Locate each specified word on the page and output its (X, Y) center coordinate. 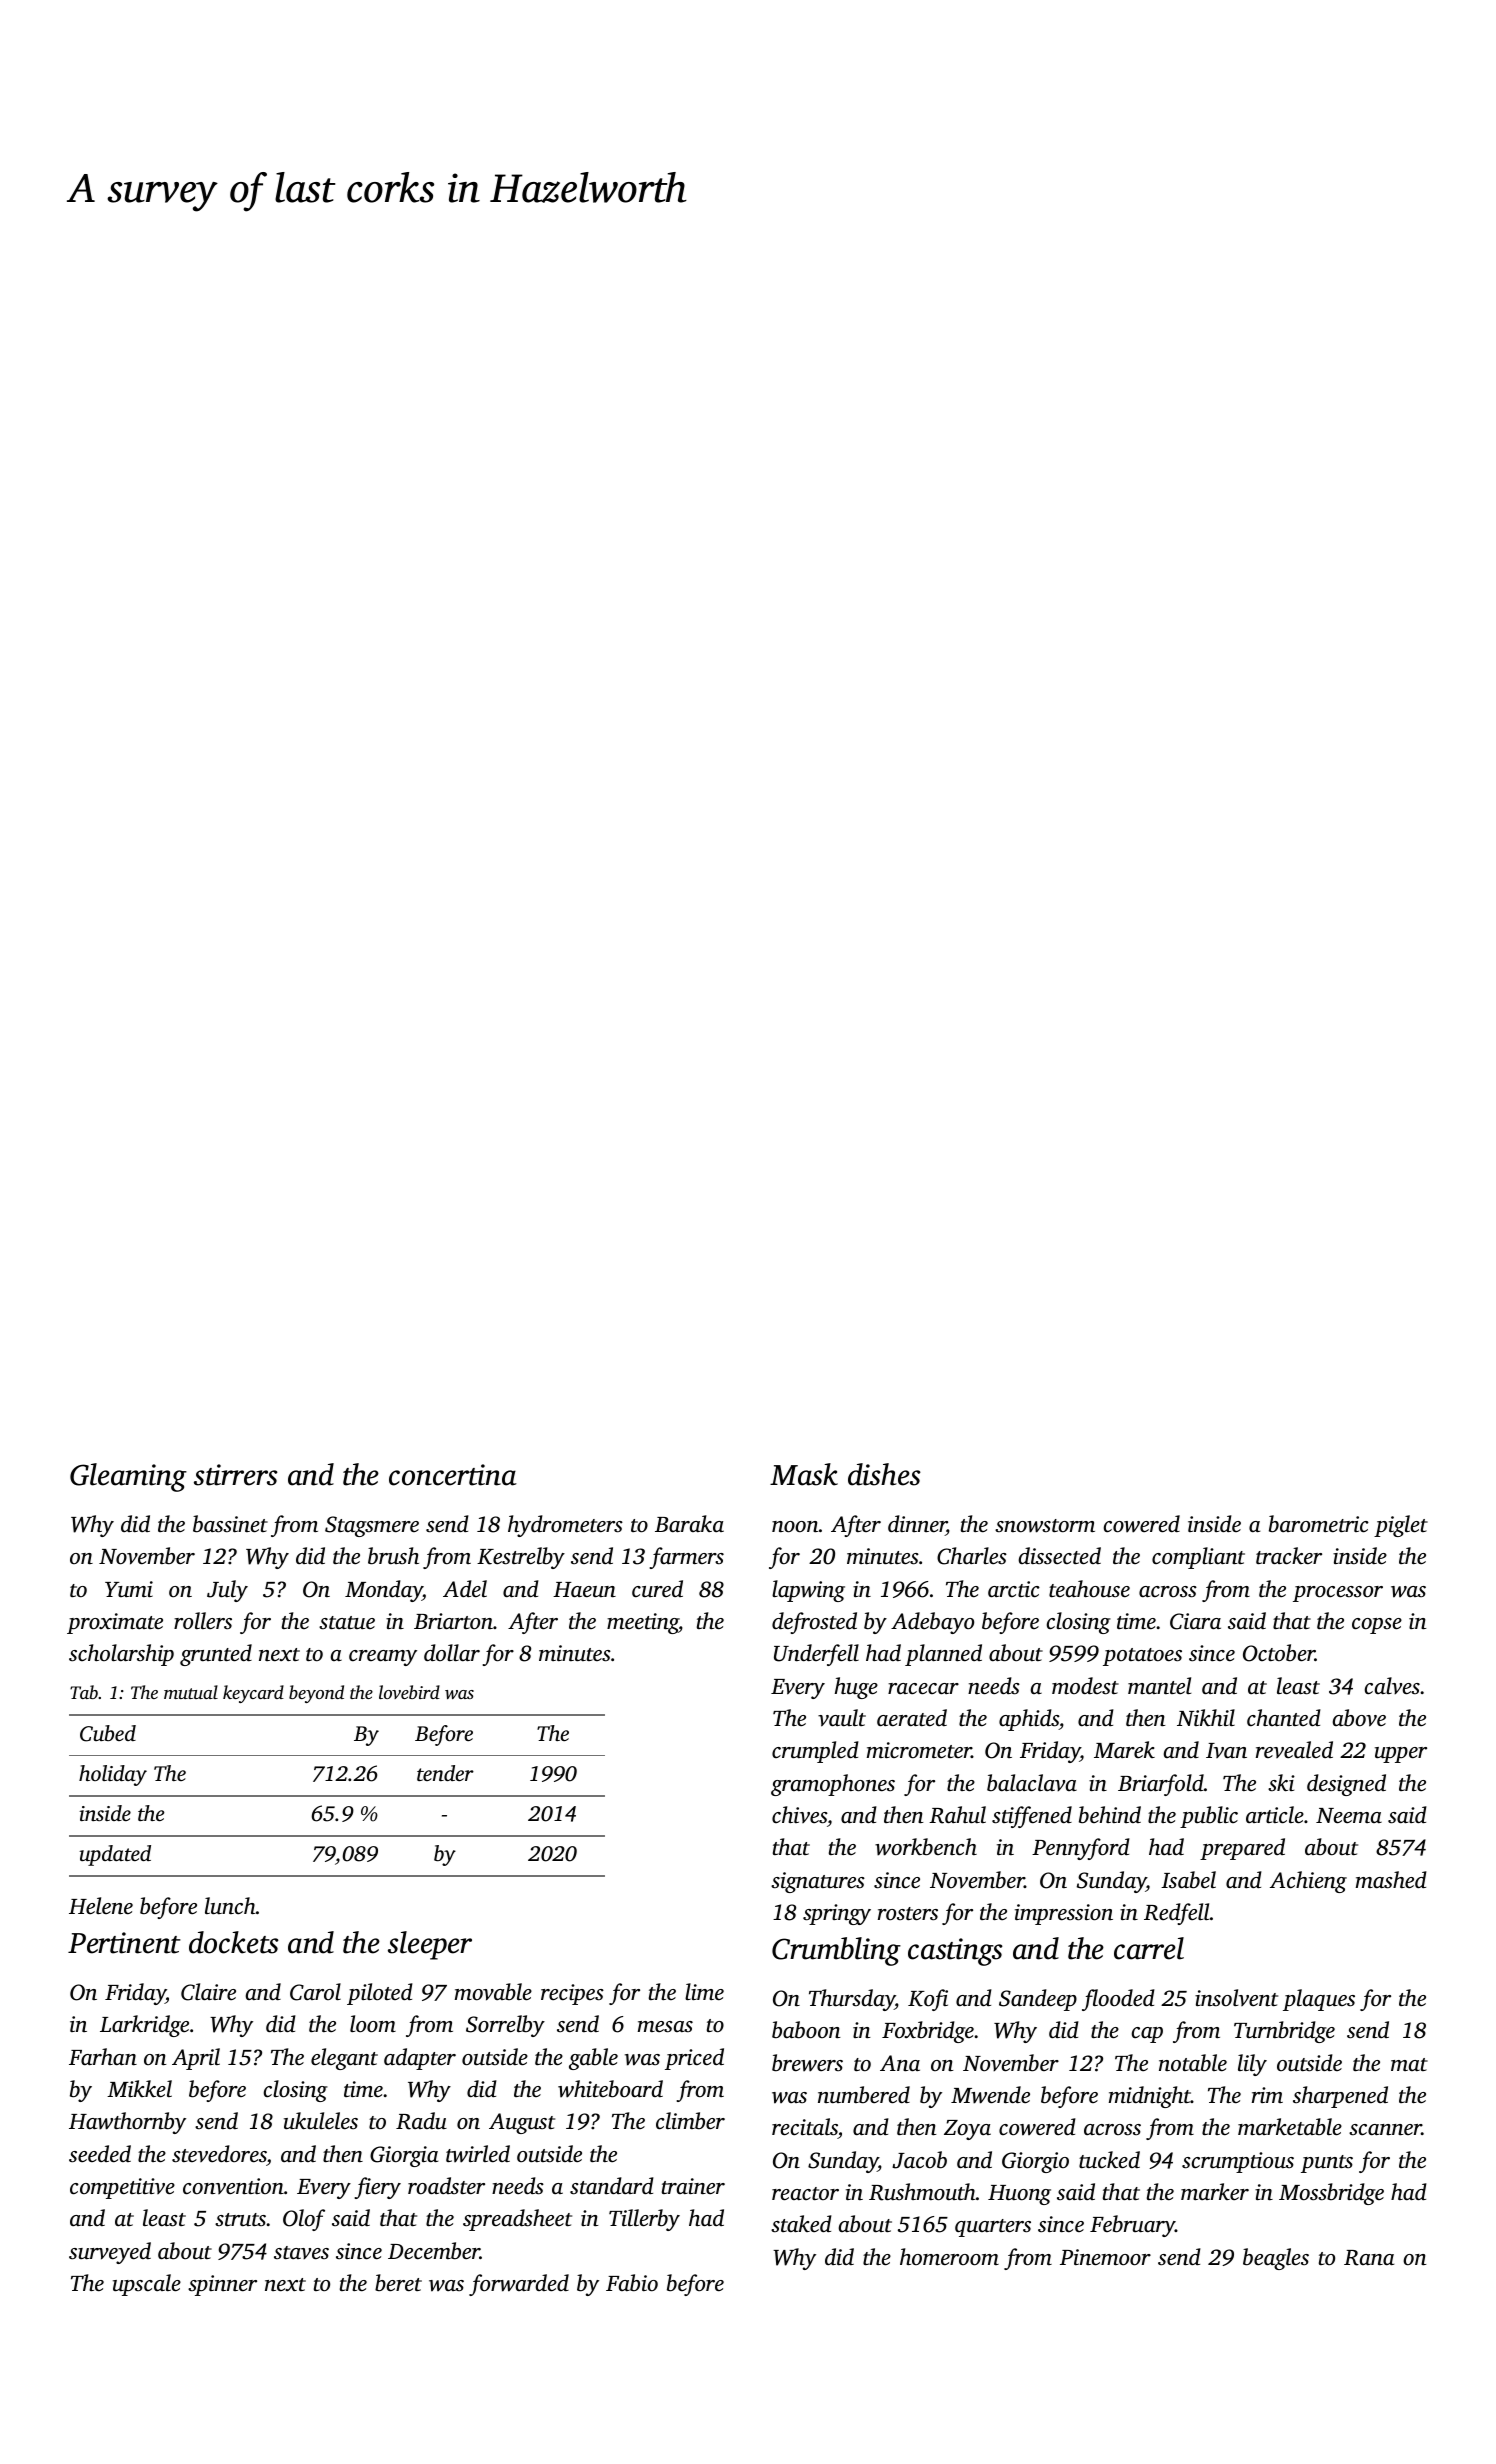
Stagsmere (372, 1526)
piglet (1401, 1526)
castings (955, 1952)
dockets (234, 1942)
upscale (147, 2285)
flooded (1118, 2000)
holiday (113, 1775)
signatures (818, 1882)
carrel (1149, 1948)
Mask (804, 1474)
